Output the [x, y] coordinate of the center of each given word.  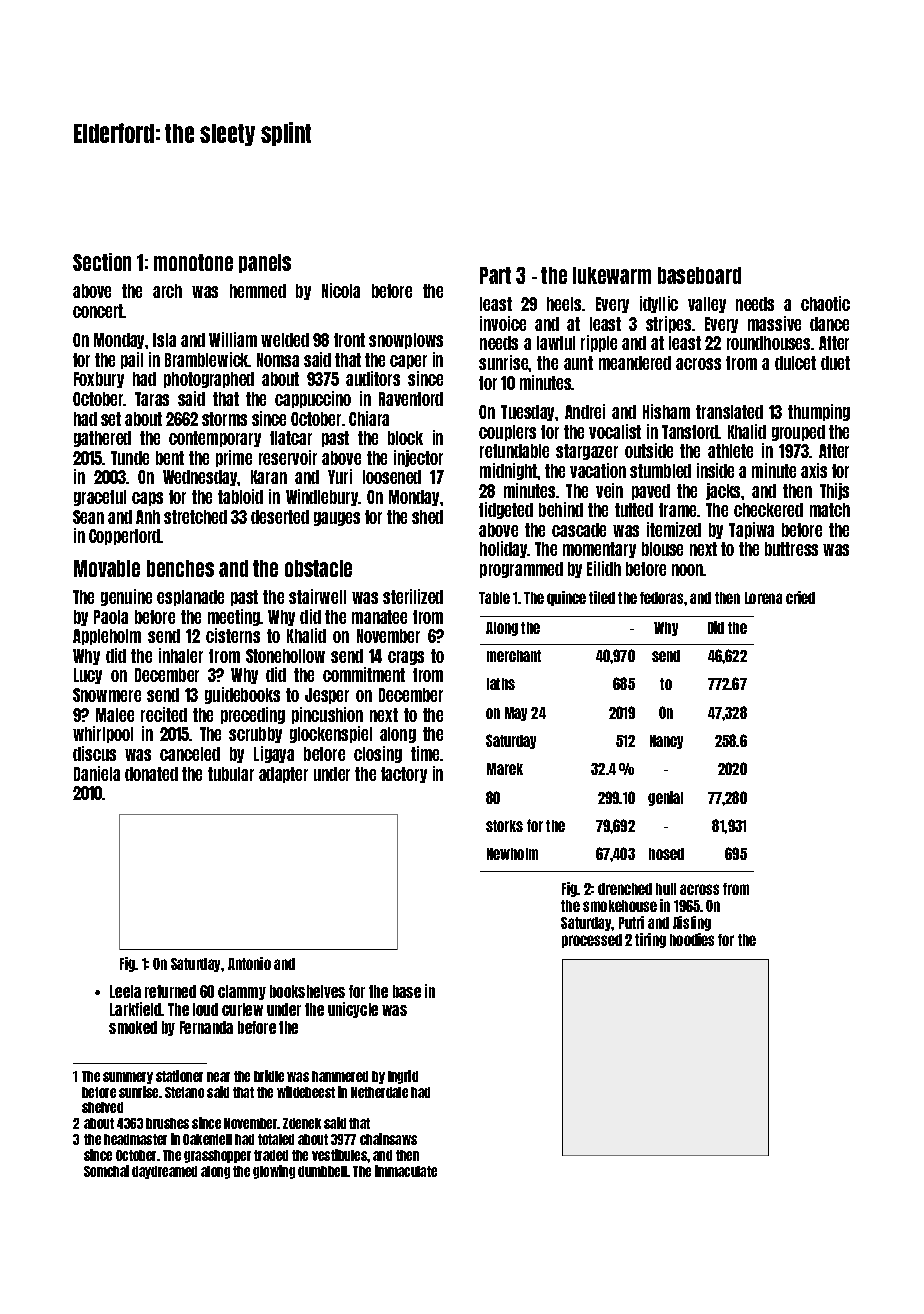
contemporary [215, 439]
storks [504, 826]
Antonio [249, 963]
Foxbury [99, 380]
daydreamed [164, 1172]
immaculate [406, 1171]
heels [564, 304]
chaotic [825, 303]
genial [665, 798]
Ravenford [411, 399]
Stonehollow [285, 656]
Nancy [666, 742]
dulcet [795, 363]
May [516, 714]
